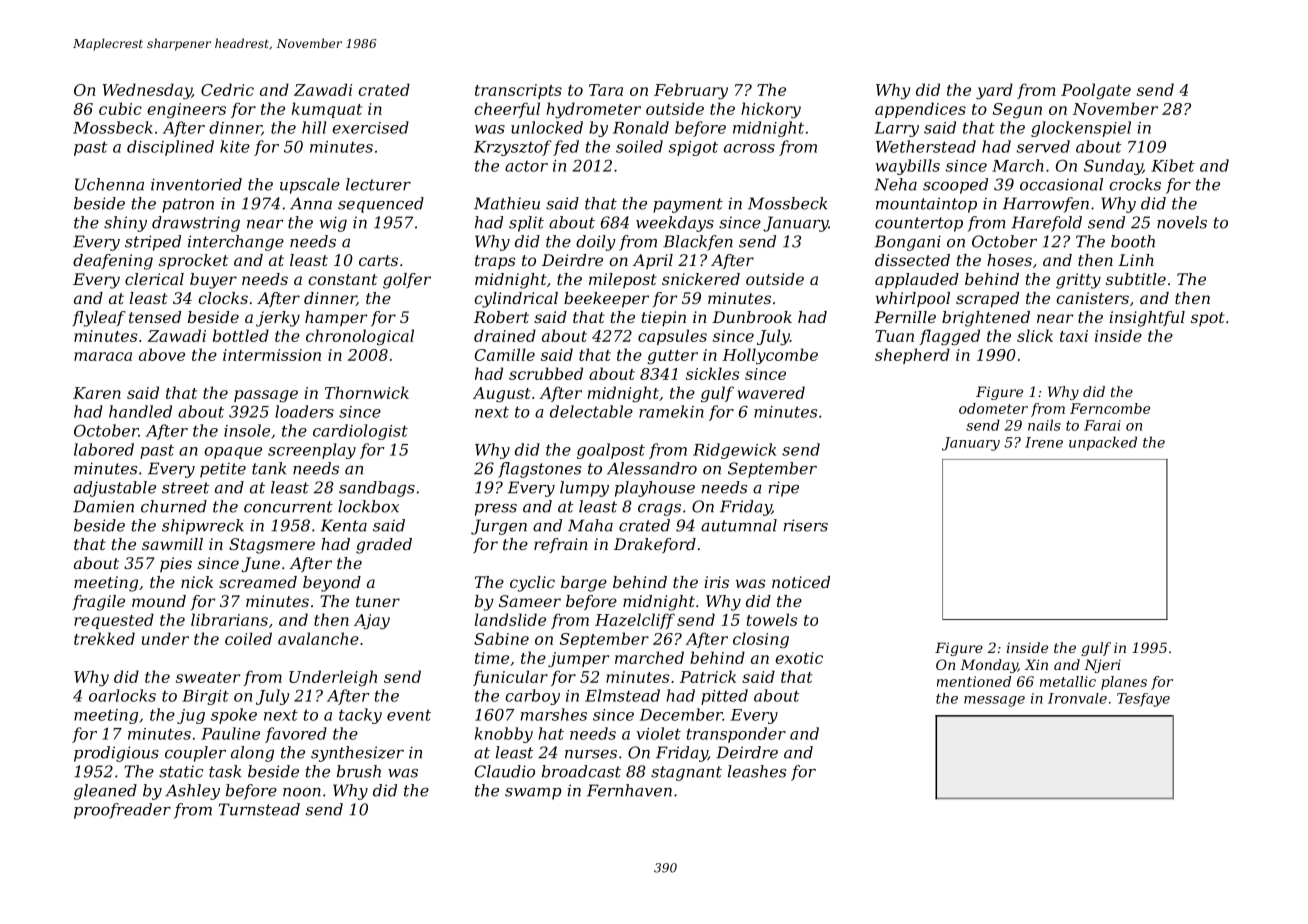 The width and height of the screenshot is (1308, 924). Describe the element at coordinates (99, 319) in the screenshot. I see `flyleaf` at that location.
